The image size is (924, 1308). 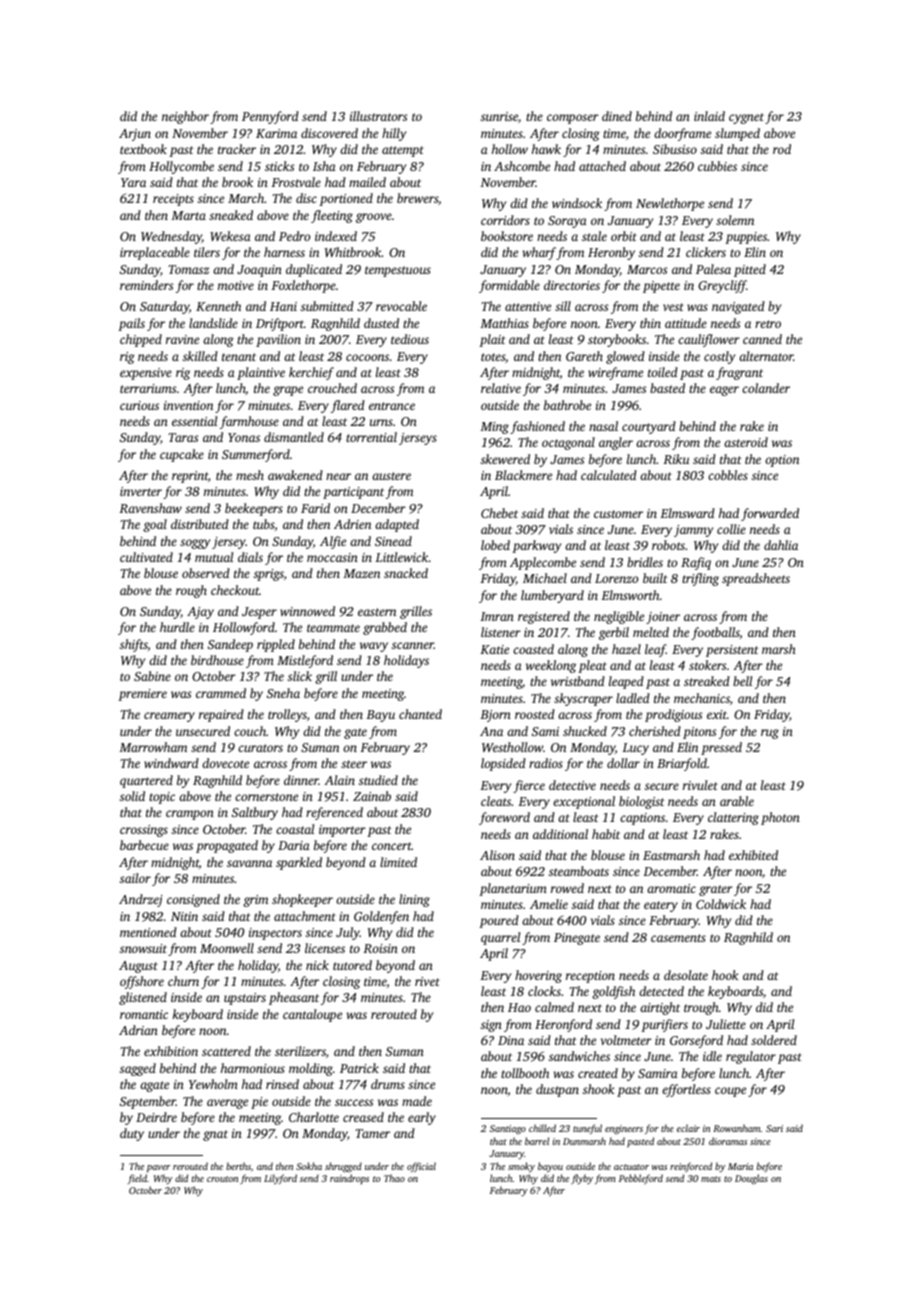 What do you see at coordinates (156, 1117) in the screenshot?
I see `Deirdre` at bounding box center [156, 1117].
